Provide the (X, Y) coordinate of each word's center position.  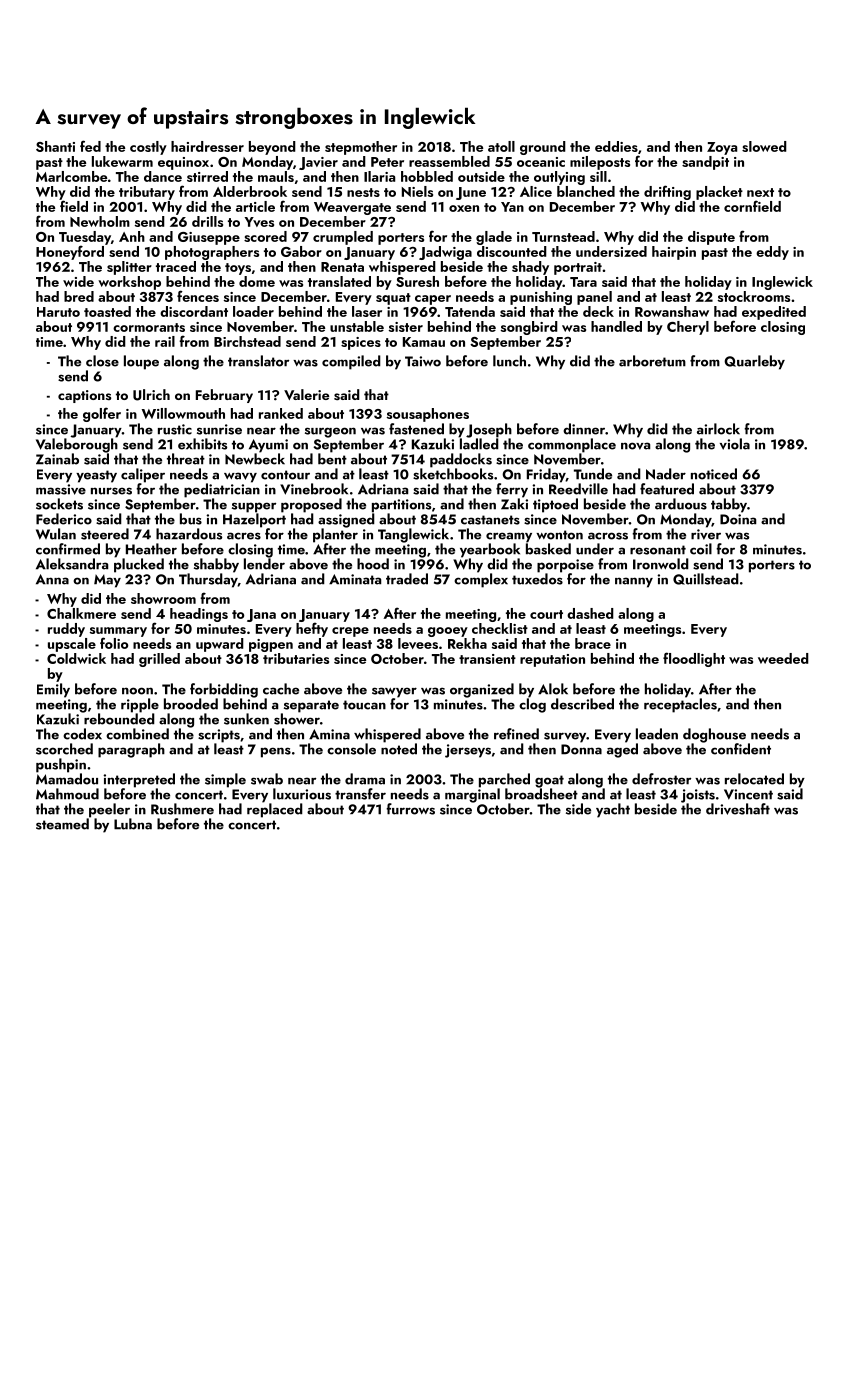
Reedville (578, 489)
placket (719, 193)
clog (532, 705)
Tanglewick (413, 535)
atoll (501, 146)
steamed (62, 824)
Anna (52, 579)
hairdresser (207, 146)
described (582, 704)
